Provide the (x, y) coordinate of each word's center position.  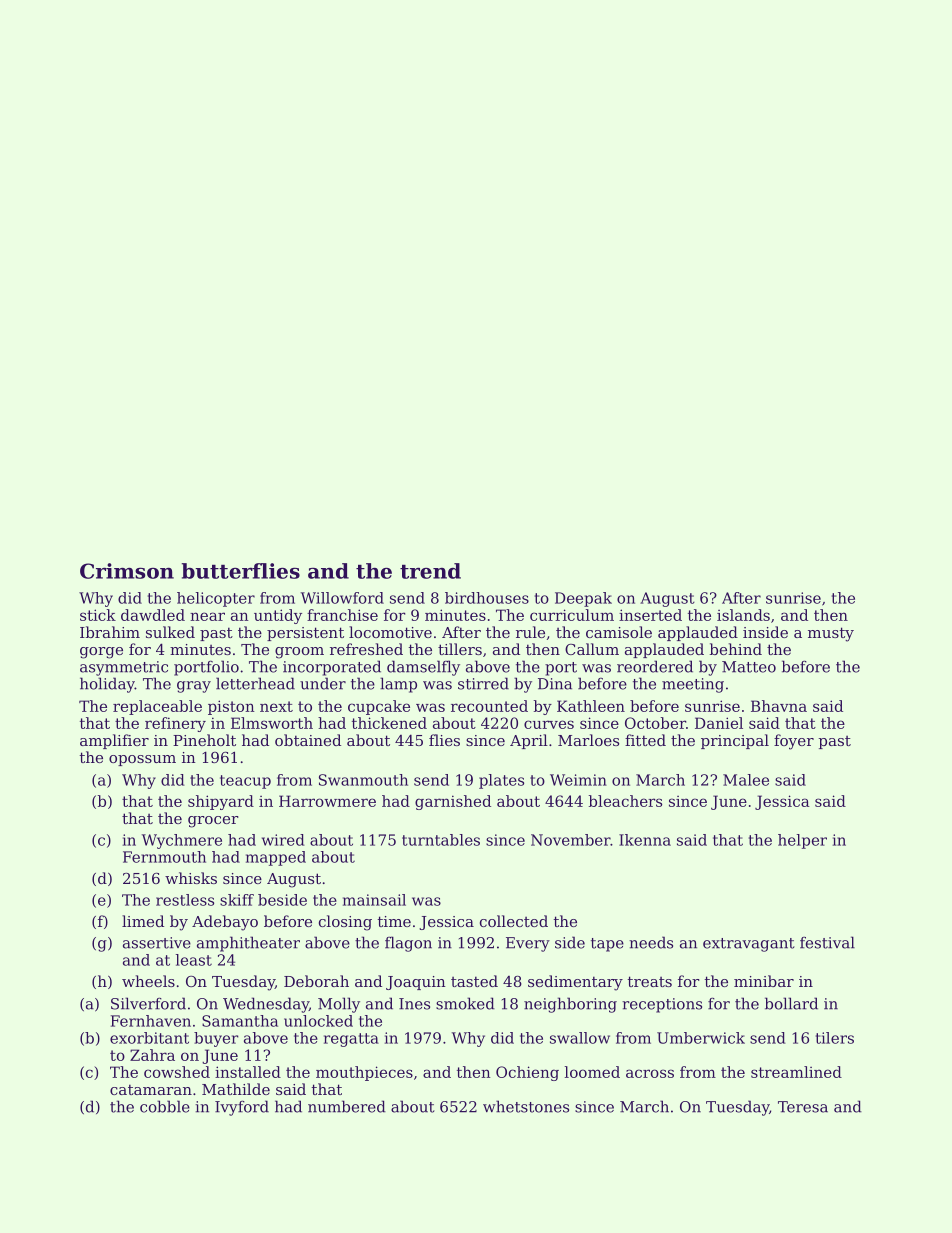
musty (831, 634)
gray (194, 687)
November (570, 840)
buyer (216, 1039)
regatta (351, 1040)
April (529, 741)
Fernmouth (164, 857)
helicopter (216, 599)
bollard (791, 1003)
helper (802, 841)
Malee (746, 780)
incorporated (332, 668)
